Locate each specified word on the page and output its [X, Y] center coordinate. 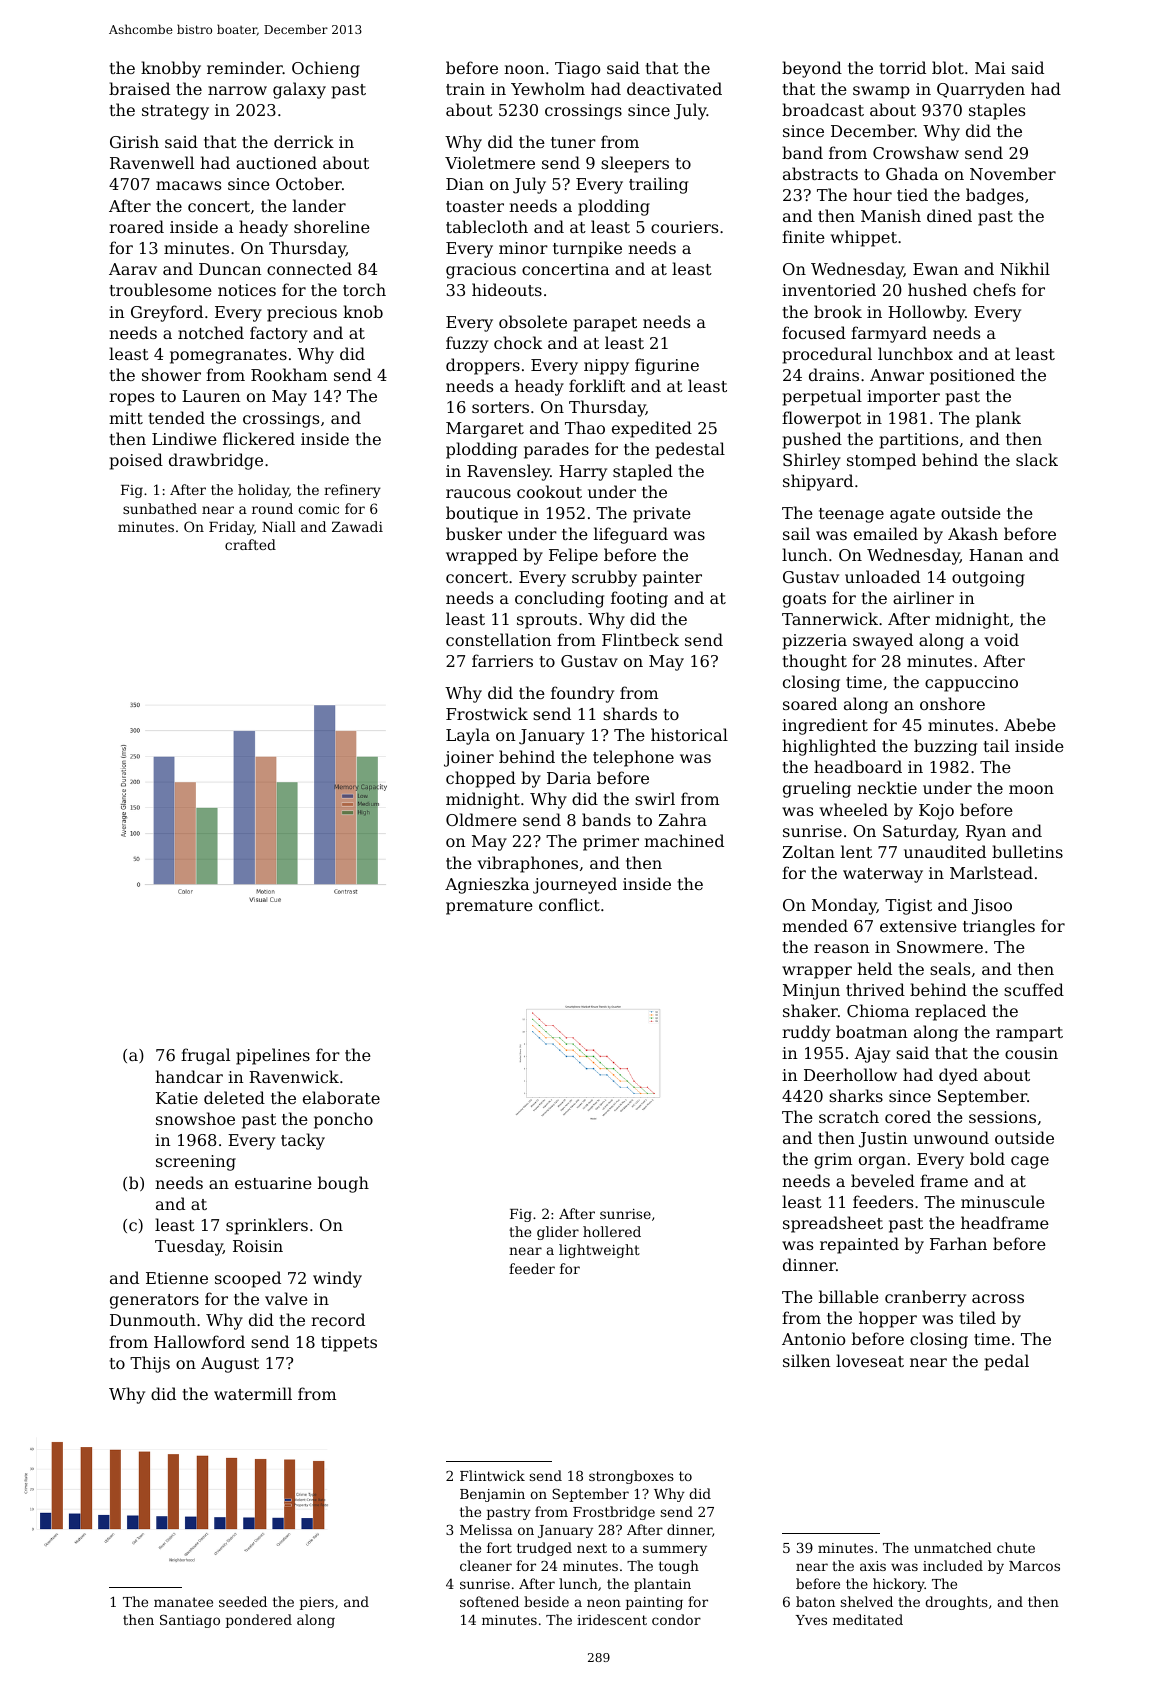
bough [343, 1184]
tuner [573, 142]
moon [1031, 789]
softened [489, 1601]
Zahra [683, 819]
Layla [468, 736]
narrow [237, 90]
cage [1030, 1162]
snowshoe [195, 1118]
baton [815, 1601]
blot [948, 67]
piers [317, 1603]
